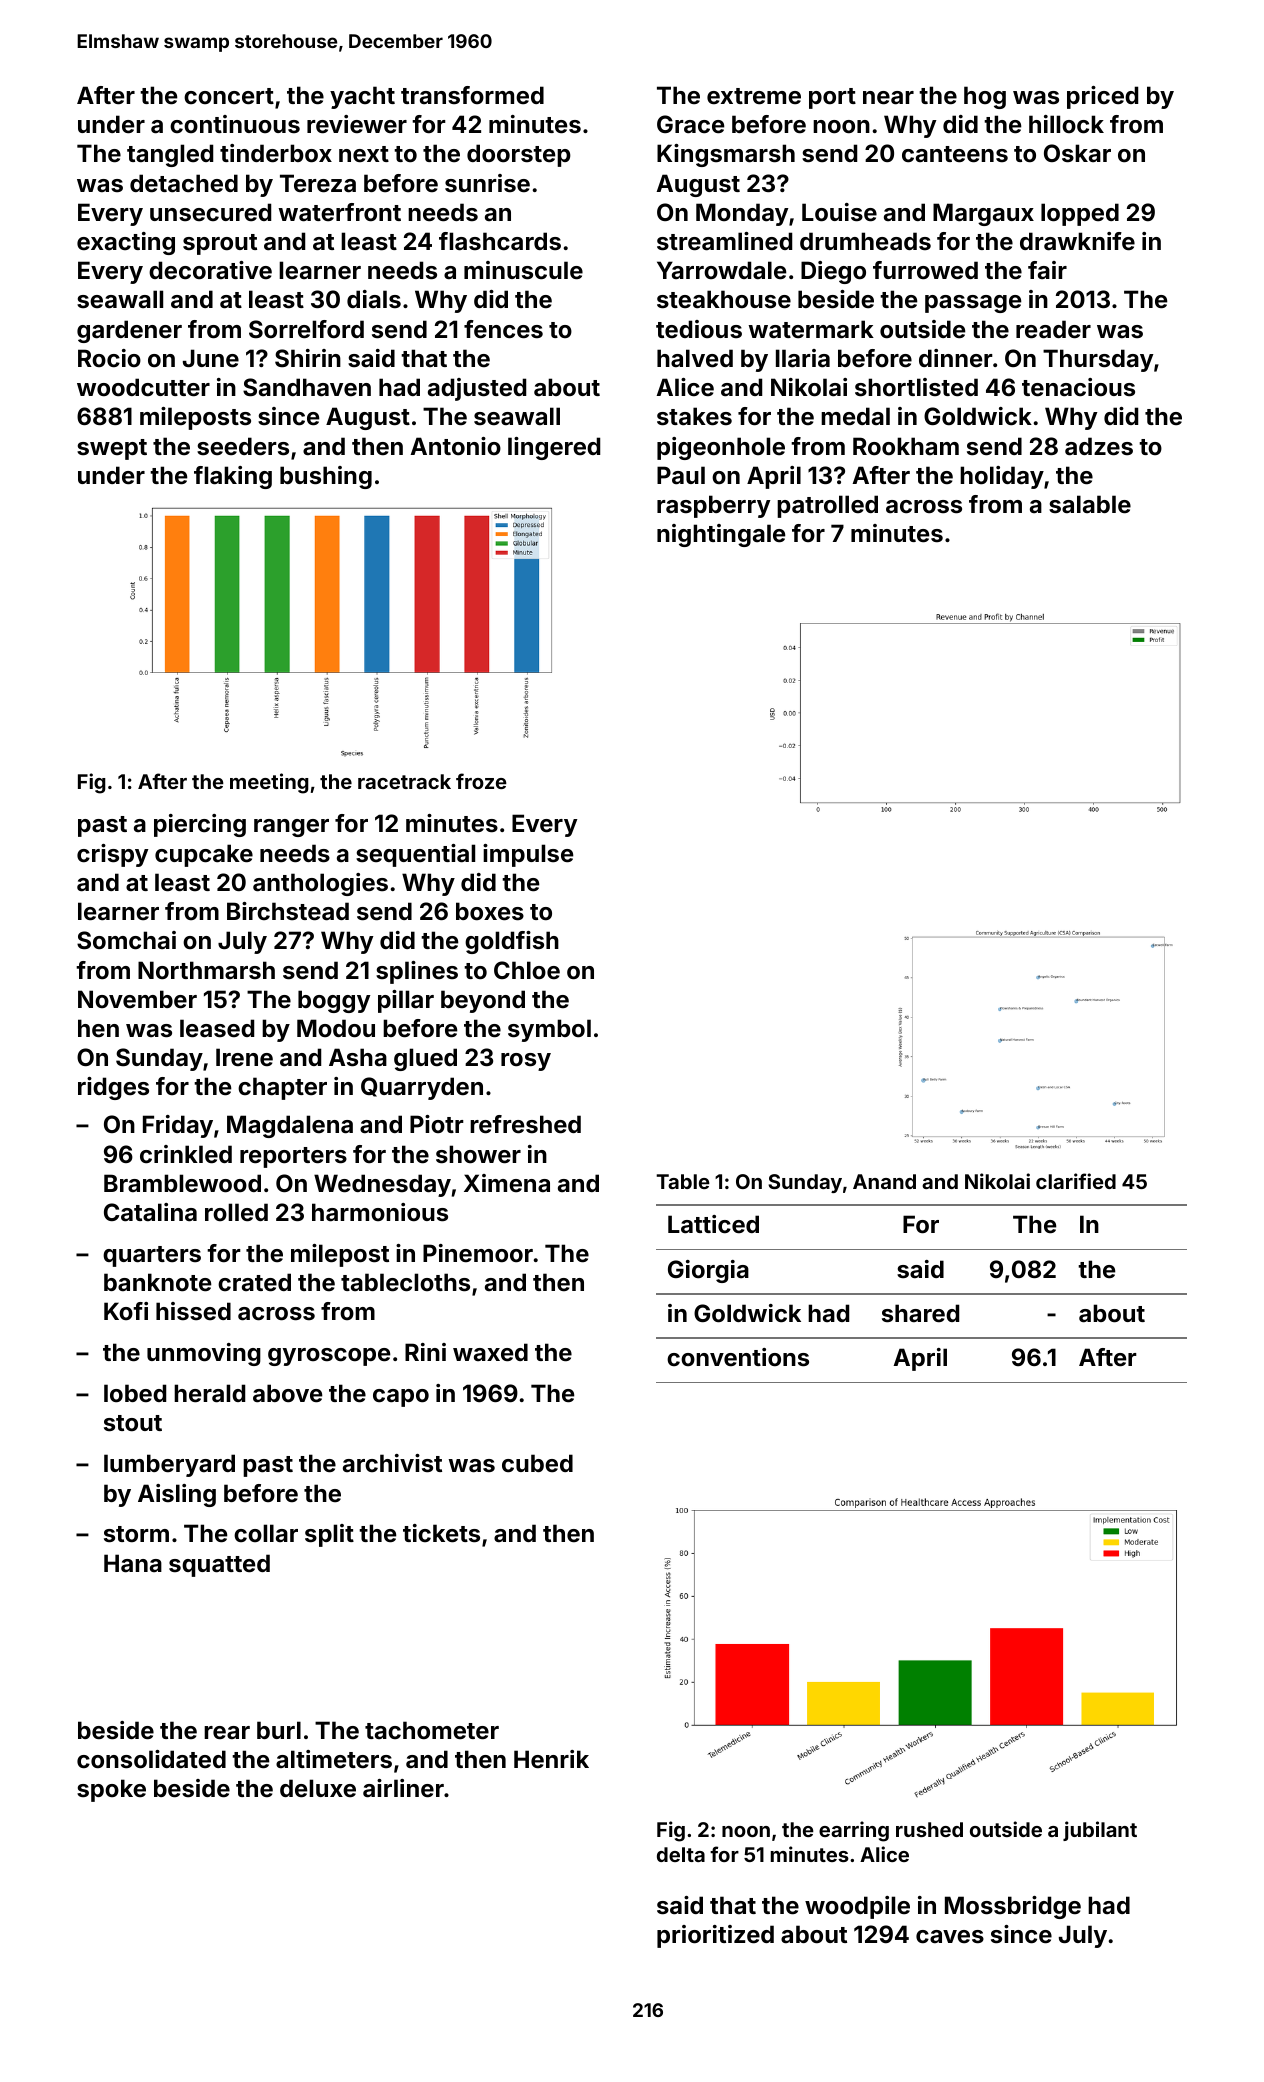 This image has width=1264, height=2082. I want to click on jubilant, so click(1100, 1831).
